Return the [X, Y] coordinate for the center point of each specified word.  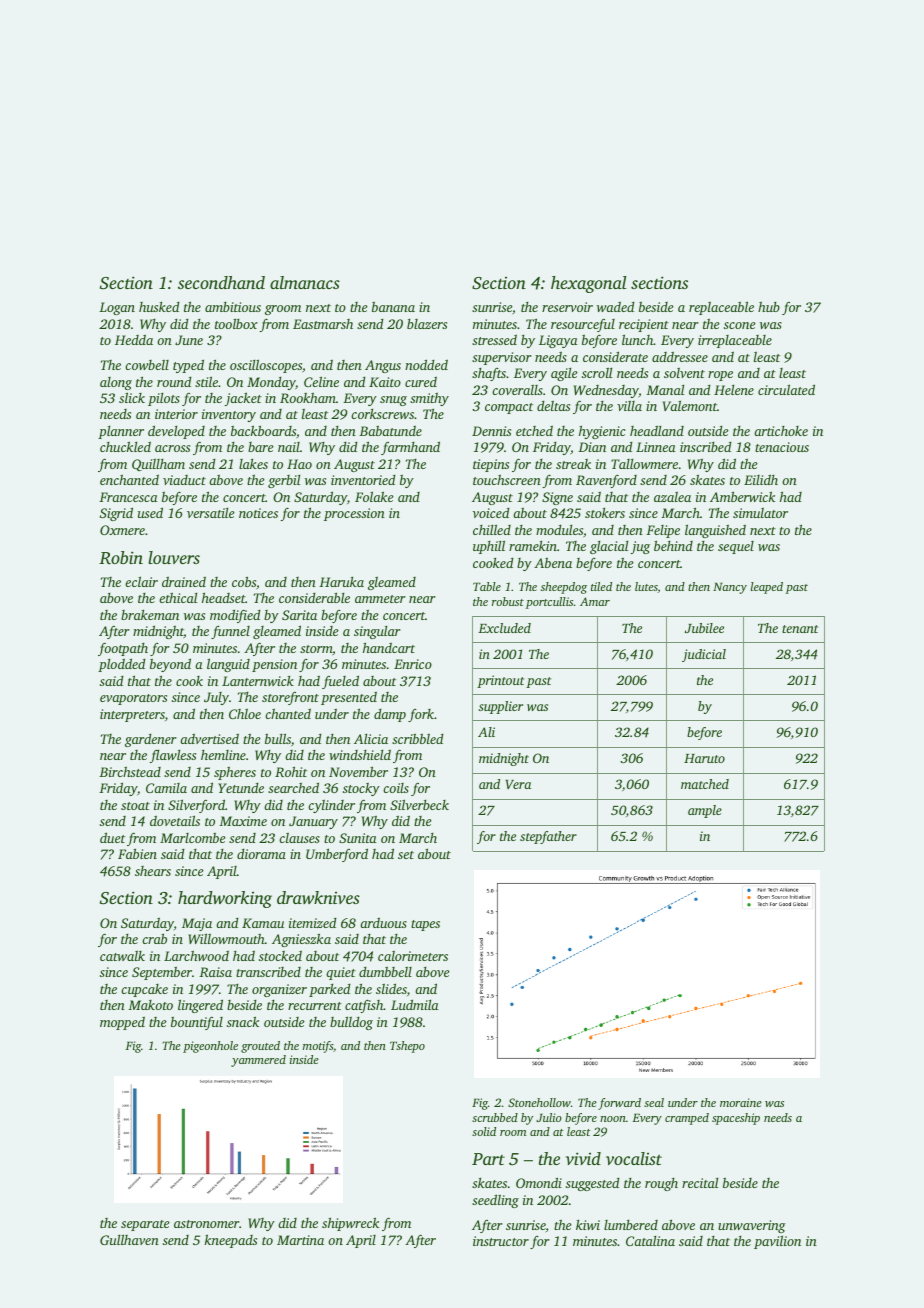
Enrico [413, 664]
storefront [290, 698]
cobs [244, 581]
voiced [491, 513]
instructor [501, 1241]
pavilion [777, 1242]
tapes [425, 925]
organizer [279, 990]
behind [673, 545]
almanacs [305, 282]
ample [705, 811]
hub [769, 306]
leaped [767, 588]
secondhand [221, 282]
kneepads [231, 1241]
